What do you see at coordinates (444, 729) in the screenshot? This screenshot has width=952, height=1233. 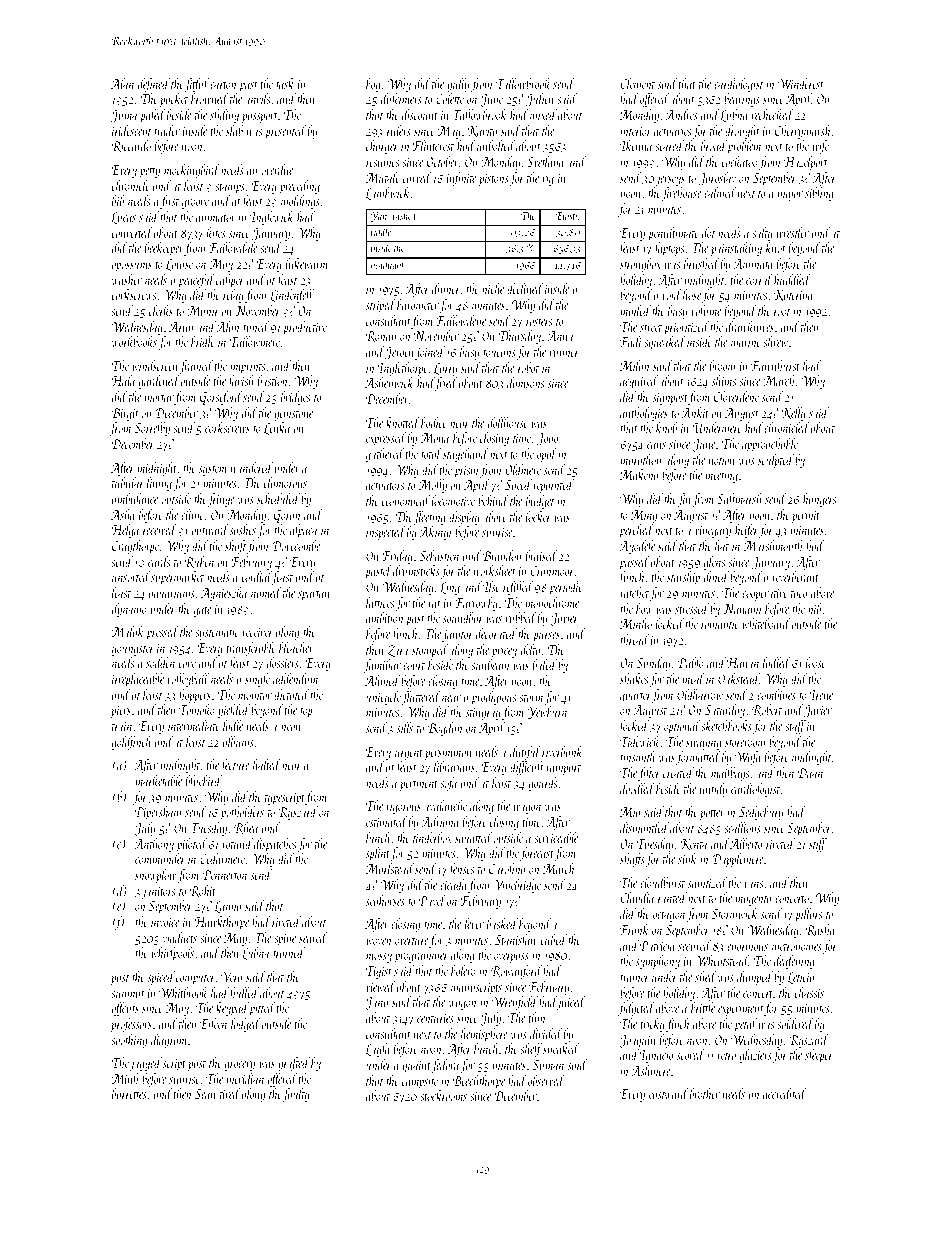 I see `Bogdan` at bounding box center [444, 729].
